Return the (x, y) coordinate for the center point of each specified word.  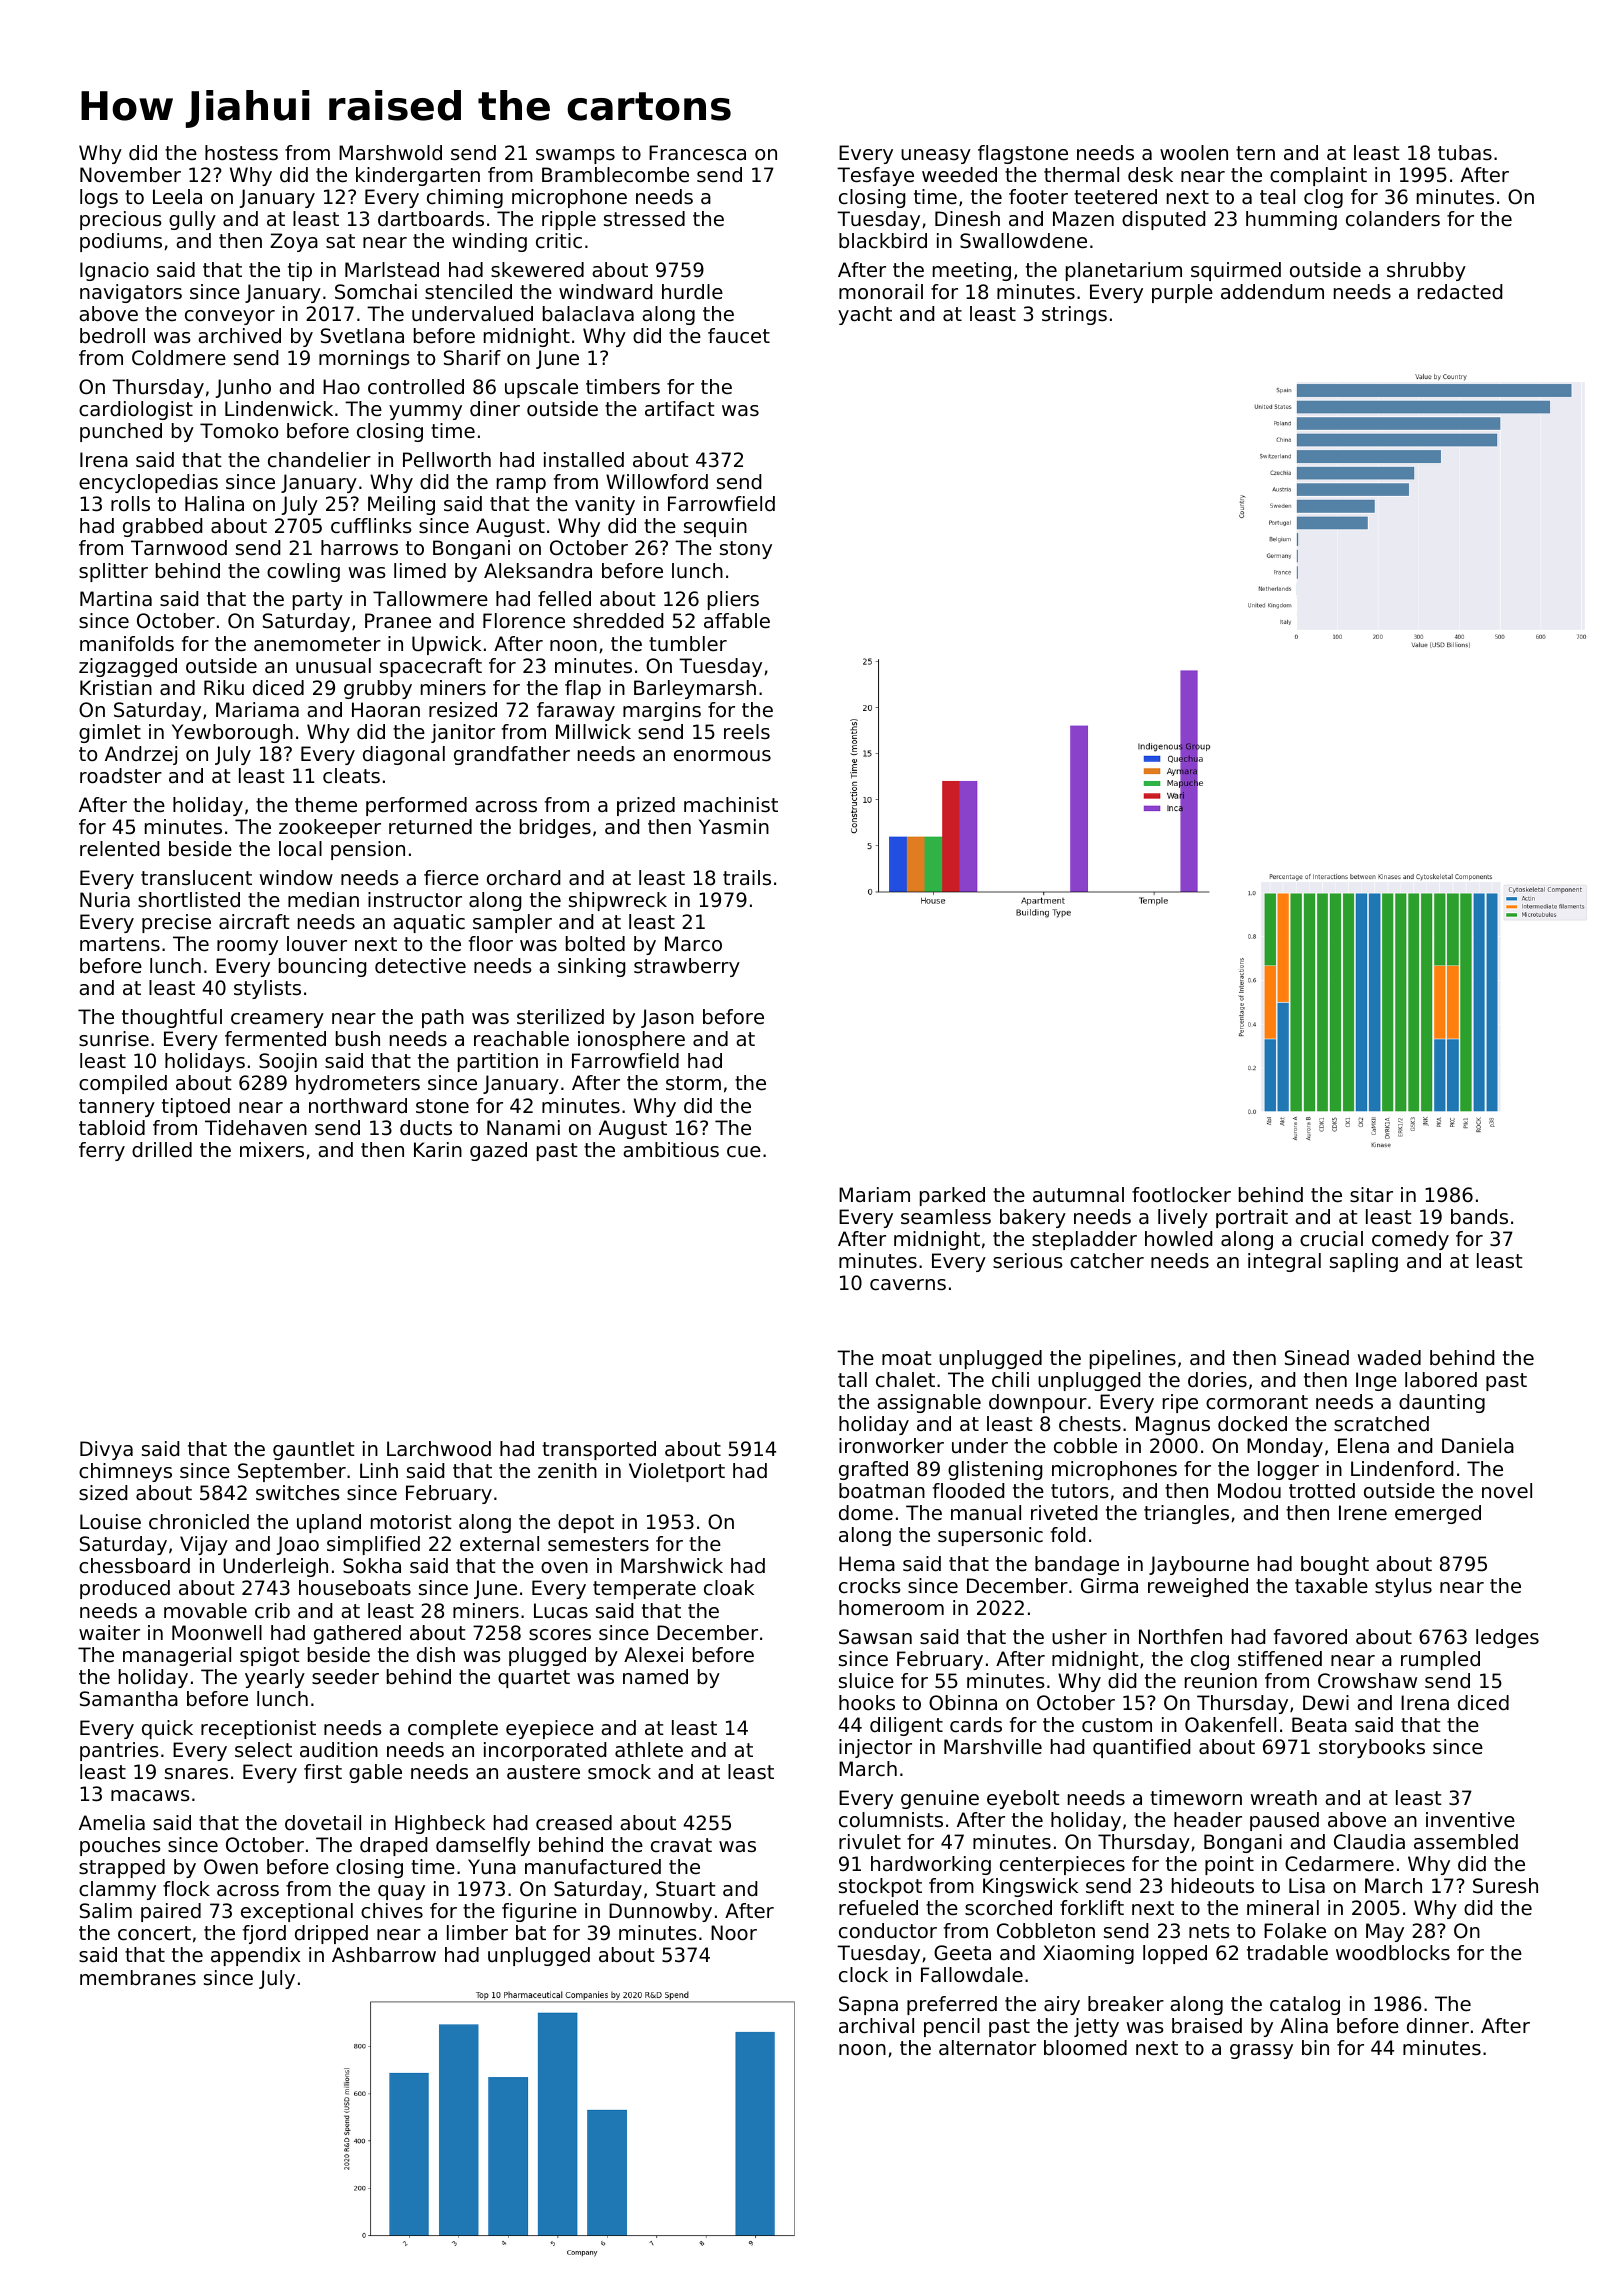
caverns (908, 1285)
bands (1479, 1217)
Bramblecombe (615, 175)
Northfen (1180, 1637)
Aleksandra (538, 571)
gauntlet (314, 1450)
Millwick (593, 731)
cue (744, 1152)
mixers (272, 1150)
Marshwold (390, 153)
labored (1441, 1380)
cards (976, 1725)
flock (186, 1889)
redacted (1460, 291)
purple (1182, 293)
